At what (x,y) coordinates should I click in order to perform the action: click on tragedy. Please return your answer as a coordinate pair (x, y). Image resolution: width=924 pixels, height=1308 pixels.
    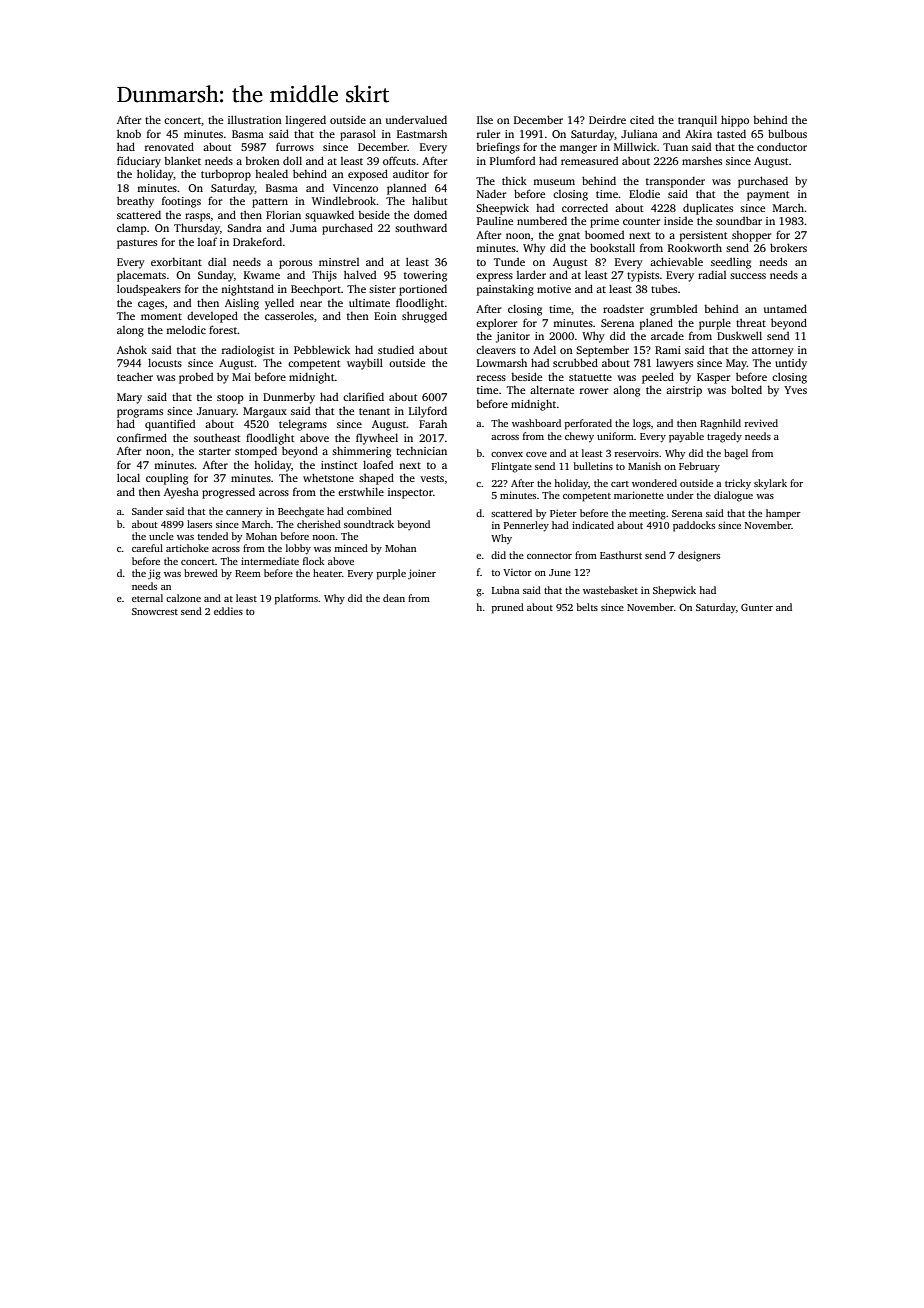
    Looking at the image, I should click on (724, 437).
